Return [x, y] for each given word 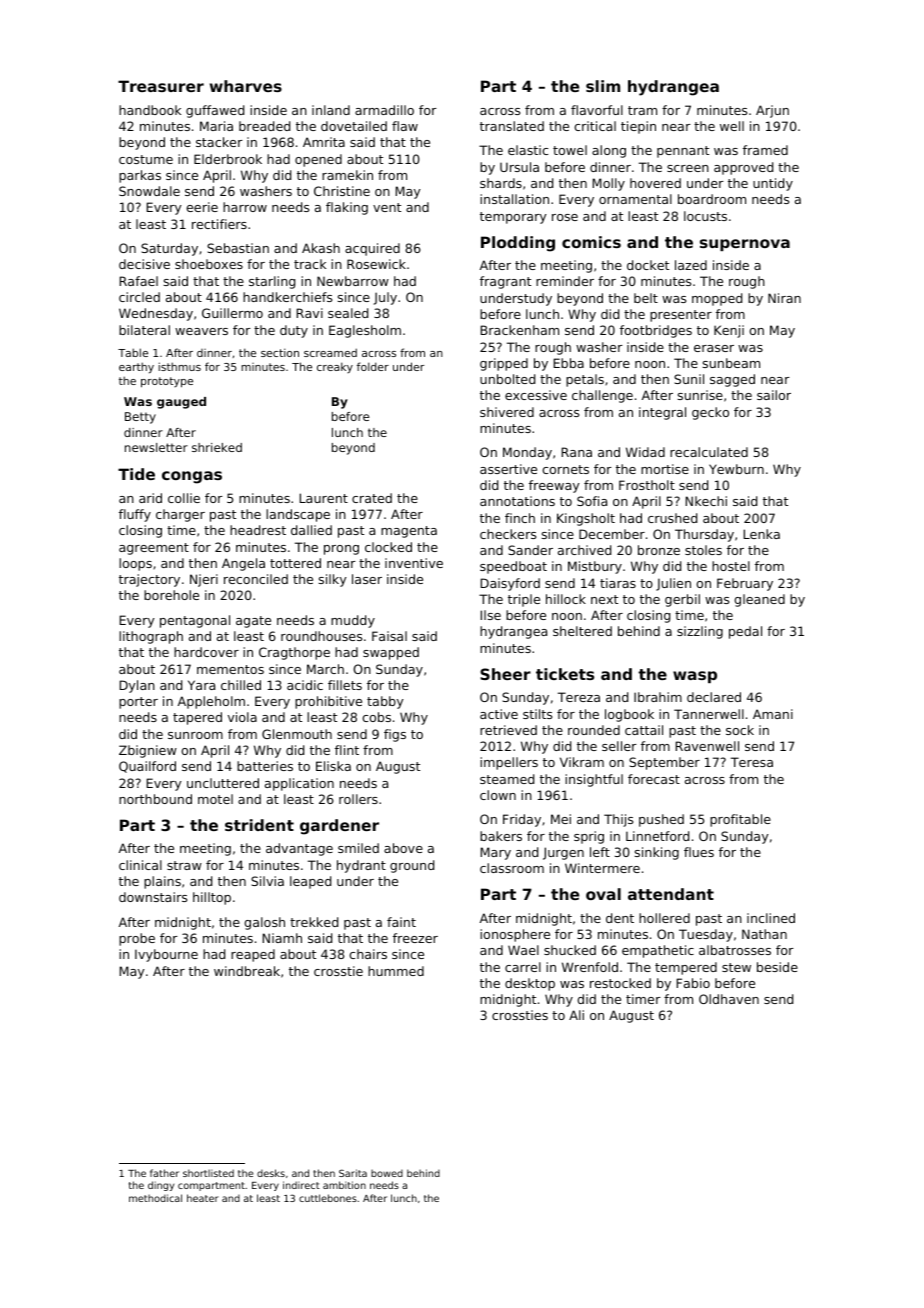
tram [642, 110]
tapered [197, 718]
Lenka [762, 534]
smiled [358, 848]
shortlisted [208, 1173]
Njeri [204, 580]
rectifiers [219, 224]
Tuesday [706, 935]
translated [512, 126]
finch [520, 518]
